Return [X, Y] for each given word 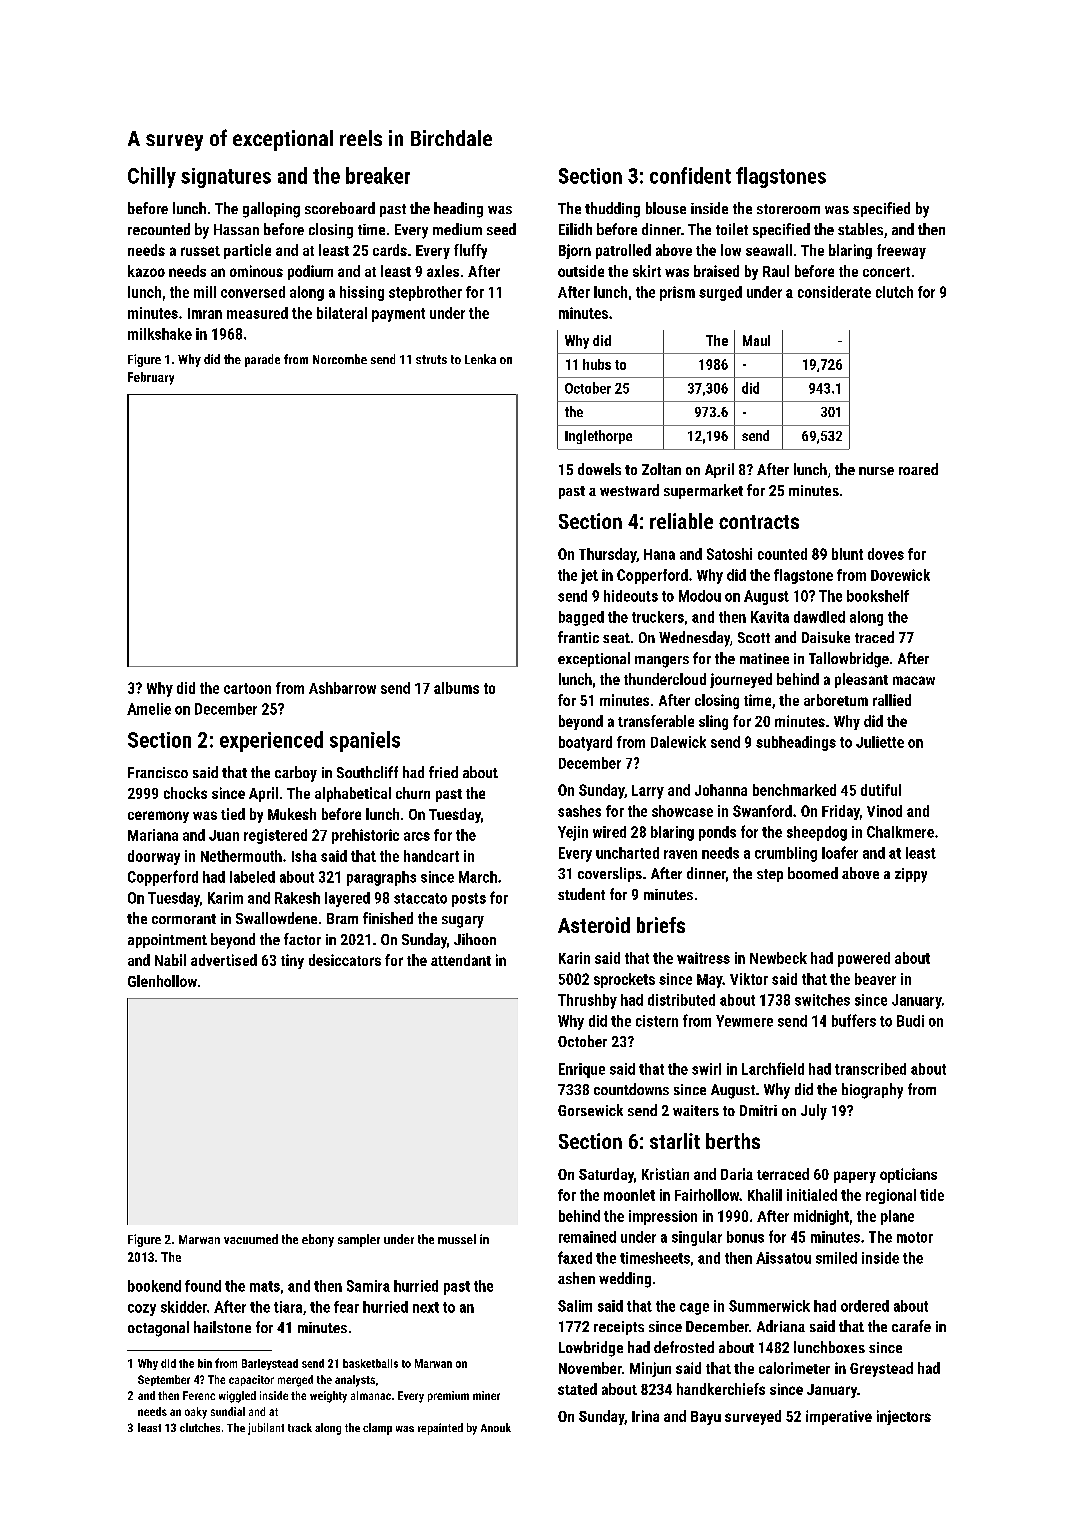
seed [501, 229]
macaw [914, 680]
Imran [205, 313]
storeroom [788, 209]
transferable [656, 721]
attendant [461, 960]
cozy [142, 1310]
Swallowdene [276, 918]
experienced [271, 741]
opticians [908, 1175]
